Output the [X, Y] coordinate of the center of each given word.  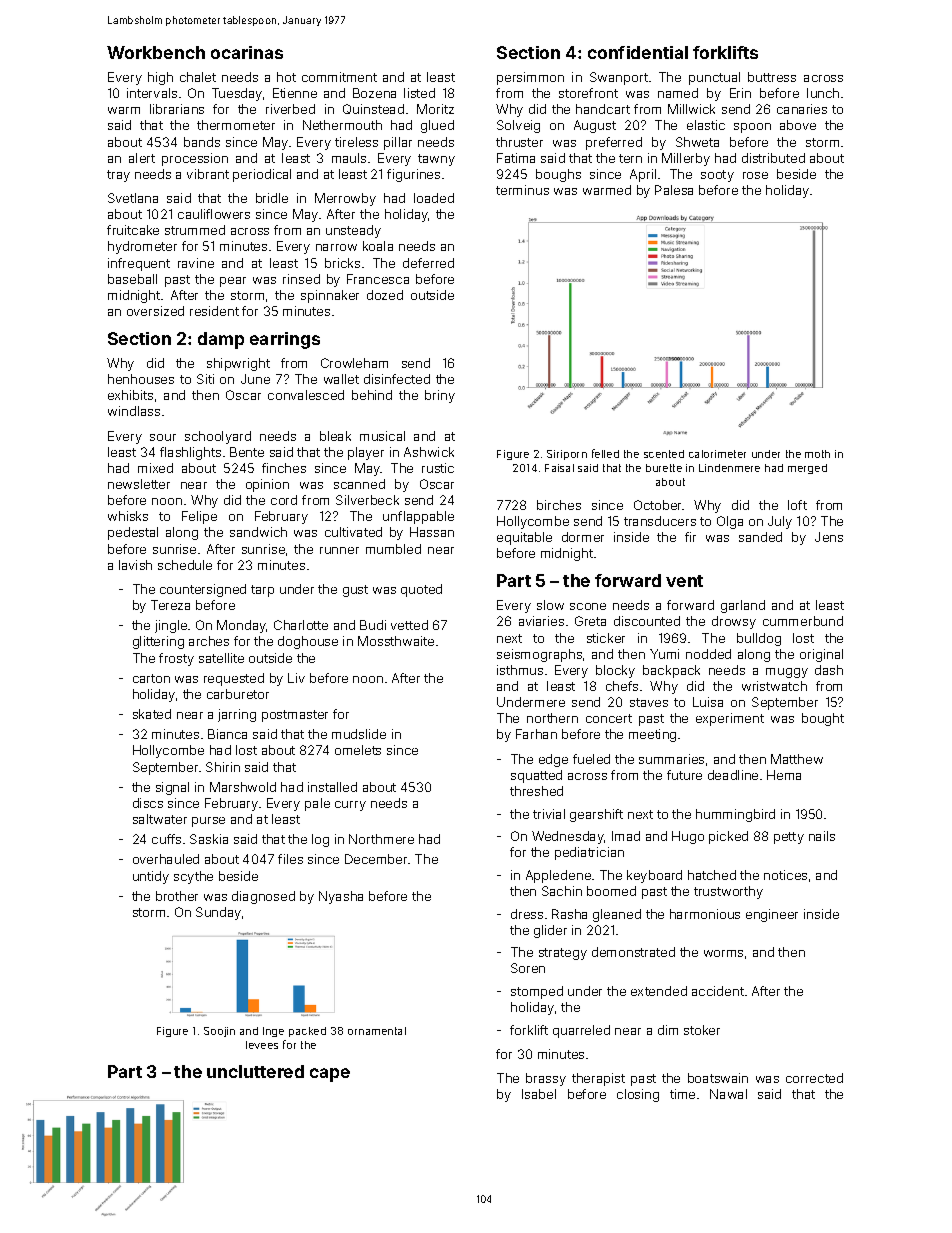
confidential [638, 52]
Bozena [374, 93]
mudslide [359, 734]
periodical [262, 175]
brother [177, 896]
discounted [647, 621]
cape [330, 1075]
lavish [135, 565]
